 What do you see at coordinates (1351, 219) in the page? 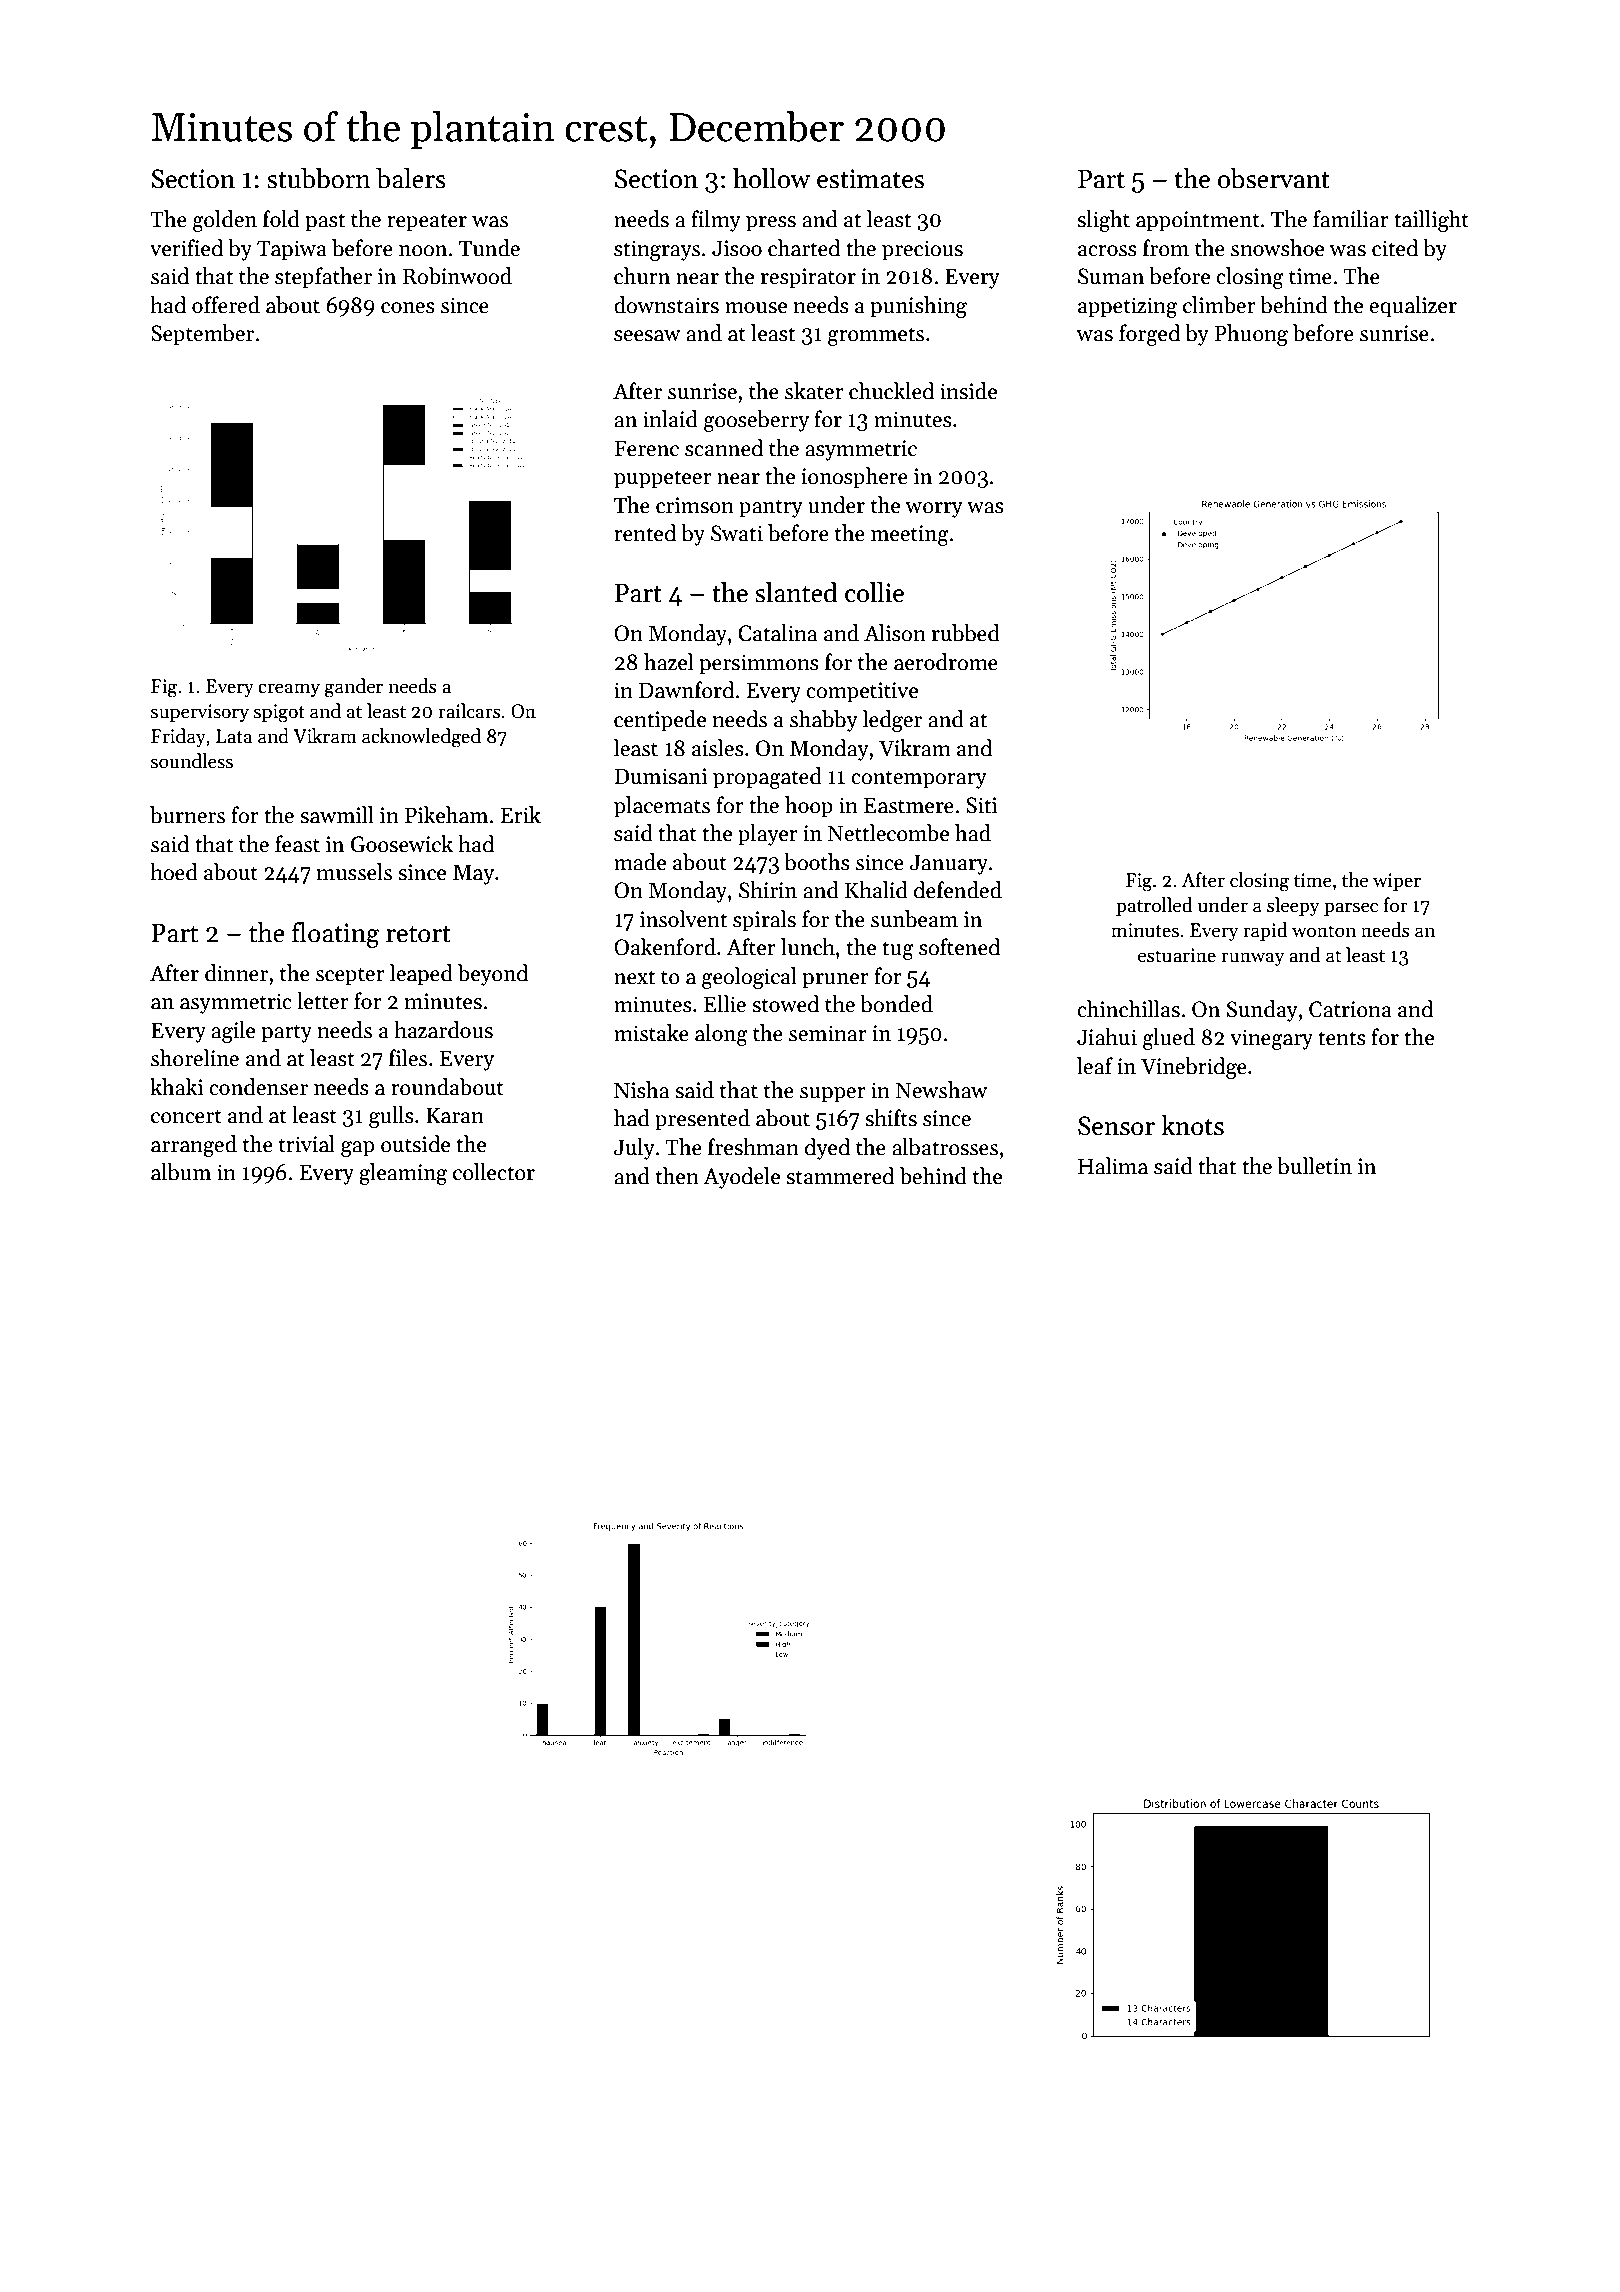
I see `familiar` at bounding box center [1351, 219].
